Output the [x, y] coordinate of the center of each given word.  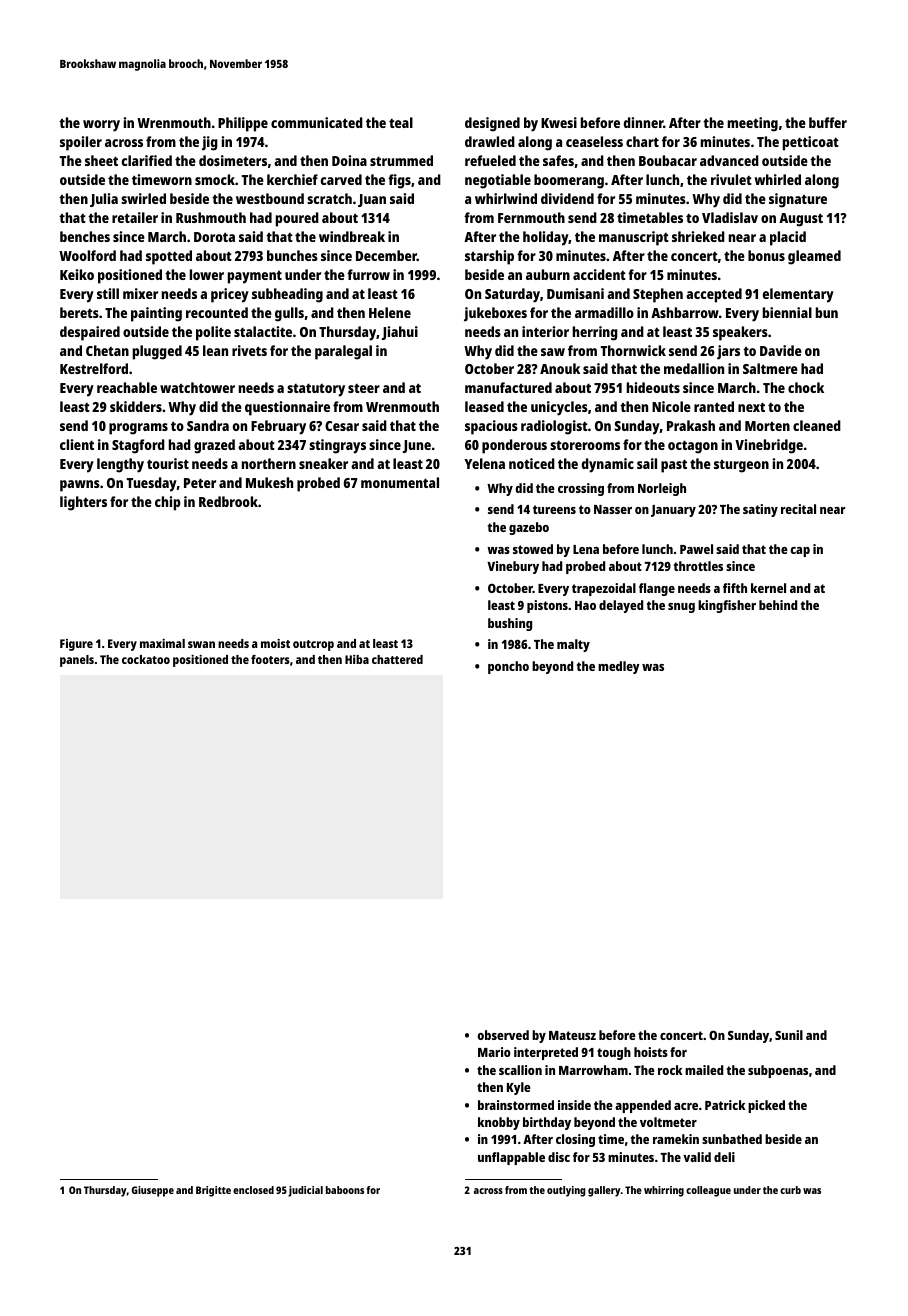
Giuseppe [152, 1191]
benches [85, 236]
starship [489, 257]
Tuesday [152, 484]
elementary [798, 295]
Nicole [671, 406]
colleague [708, 1191]
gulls [289, 314]
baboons [345, 1190]
